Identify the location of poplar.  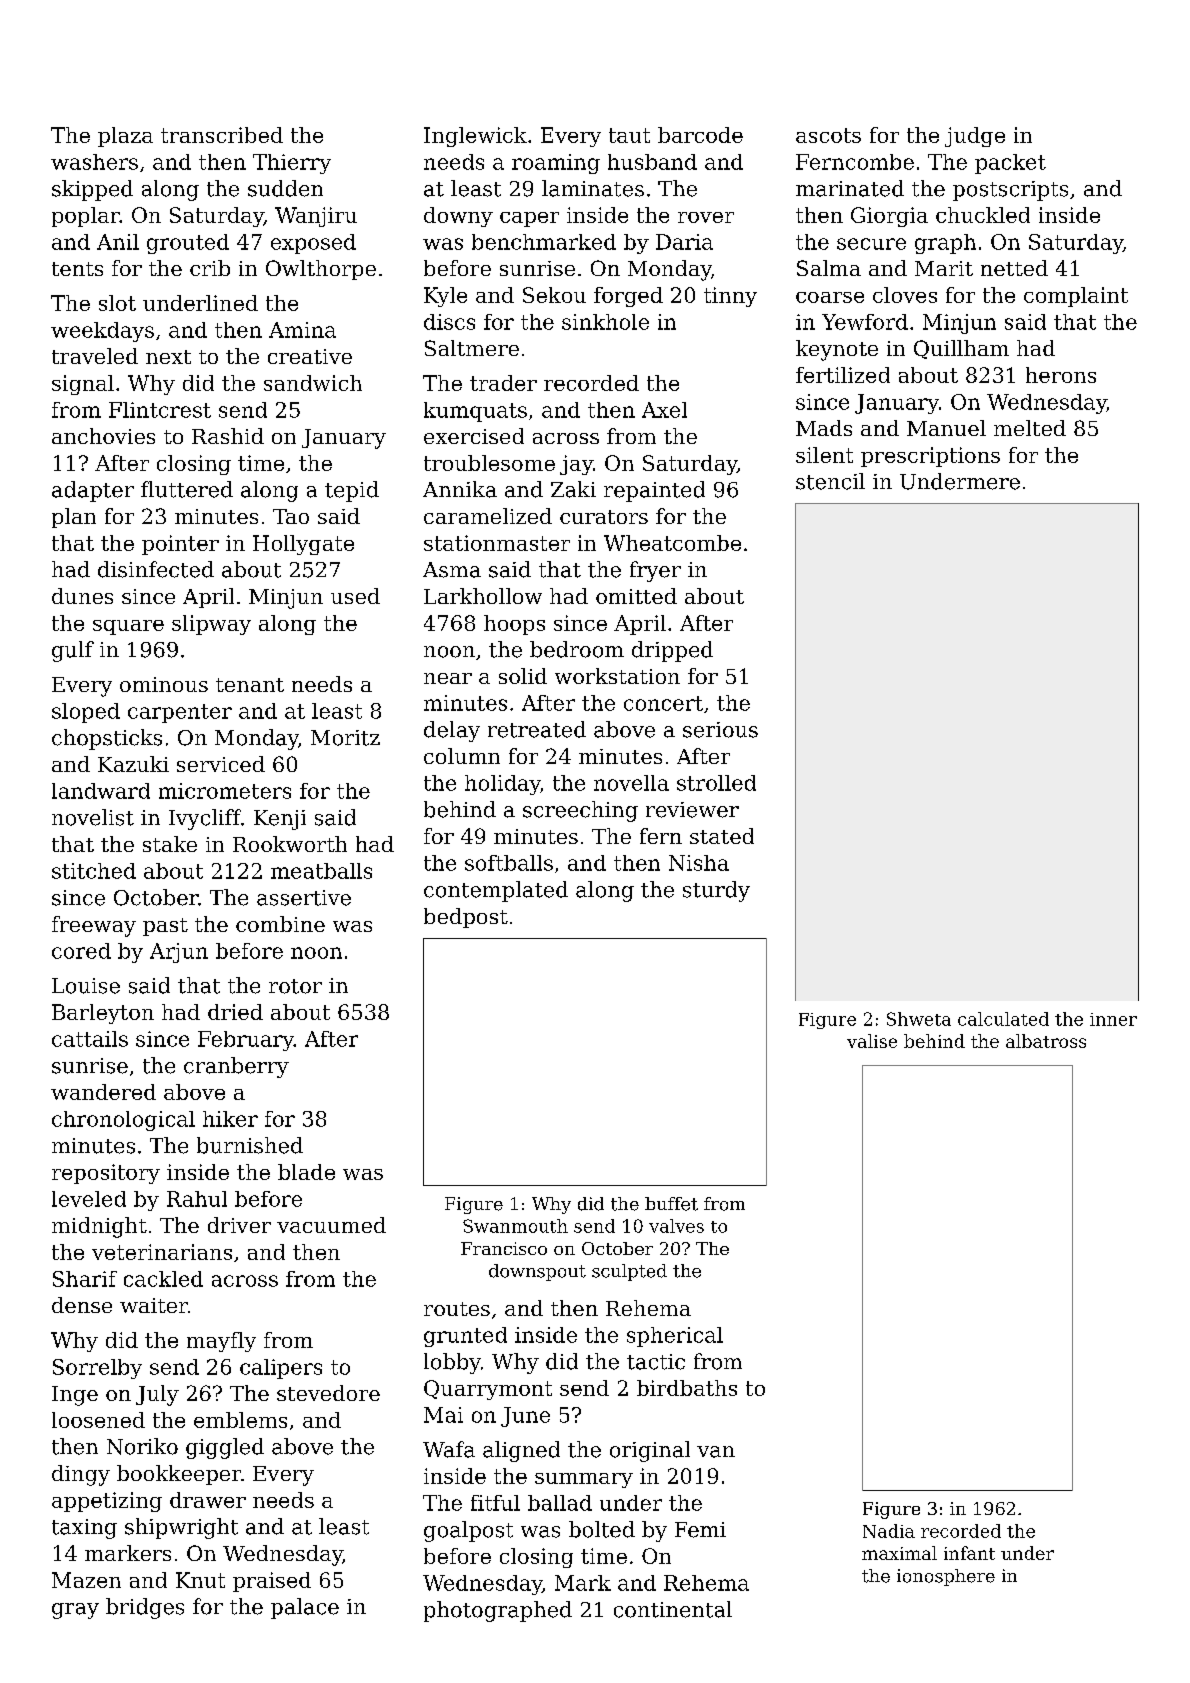
(86, 217).
